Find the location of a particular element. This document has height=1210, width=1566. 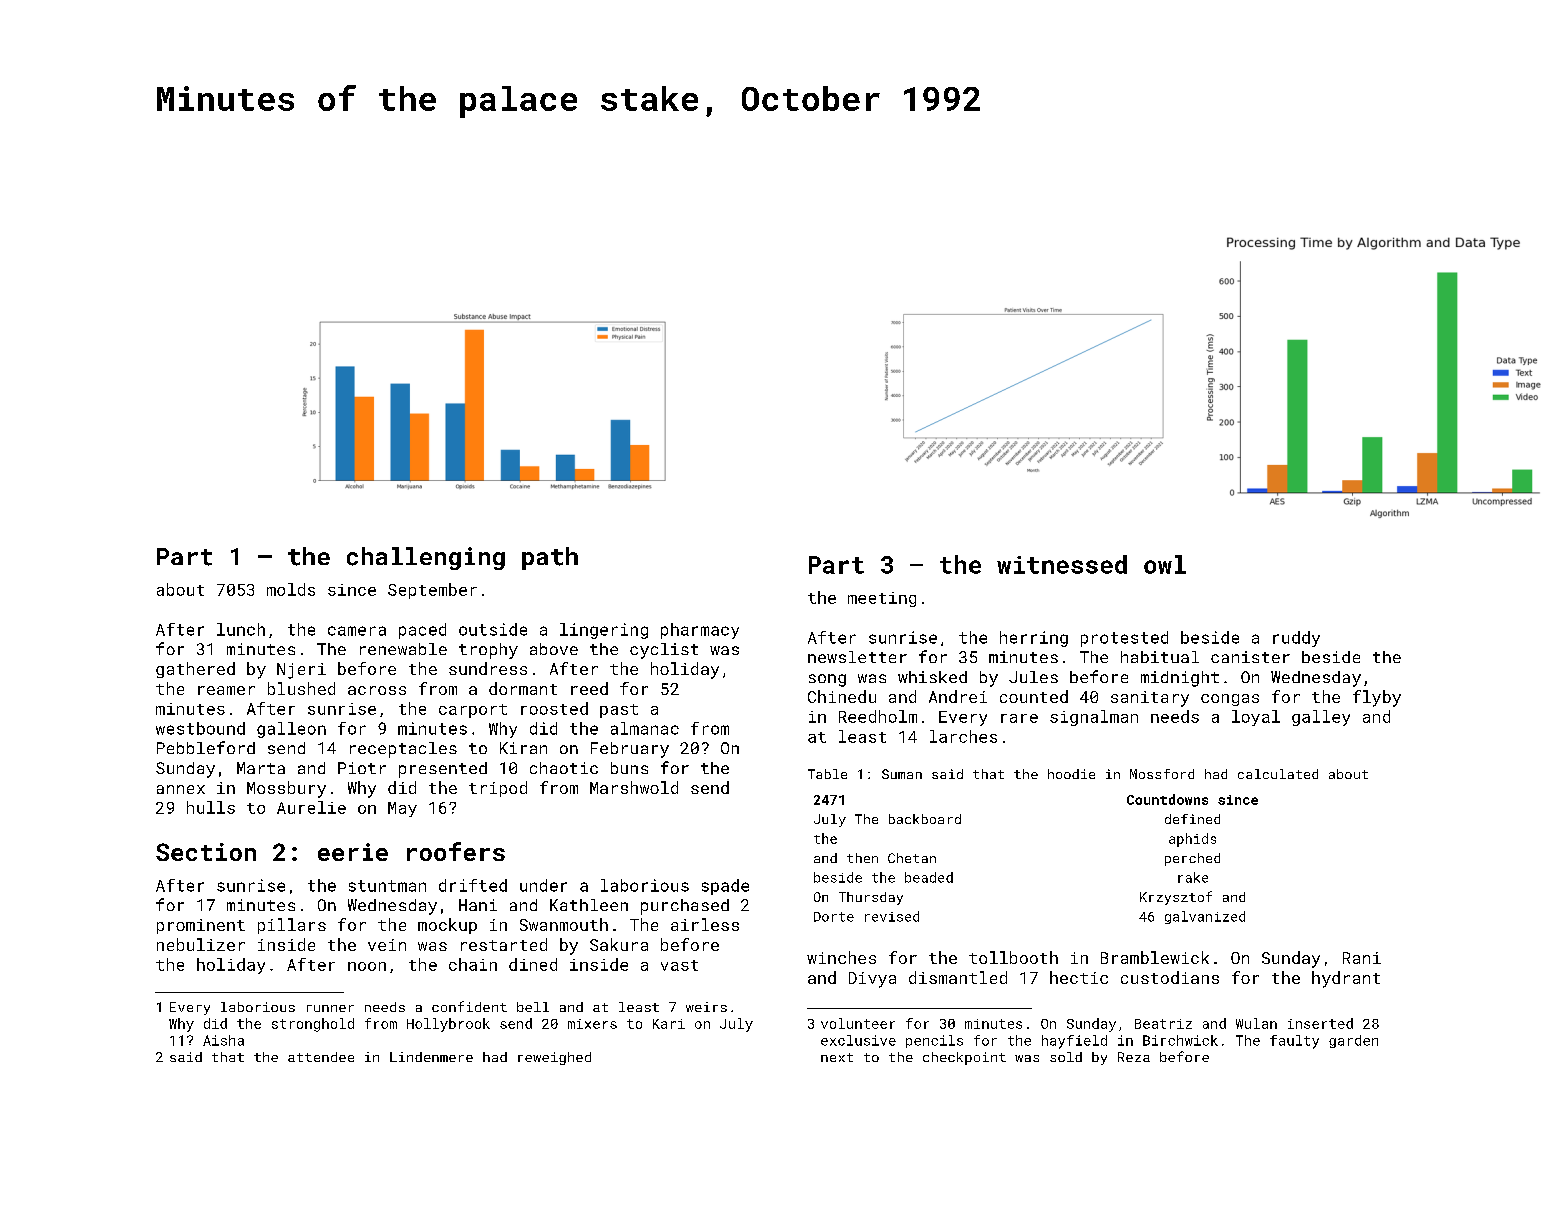

stronghold is located at coordinates (313, 1025).
